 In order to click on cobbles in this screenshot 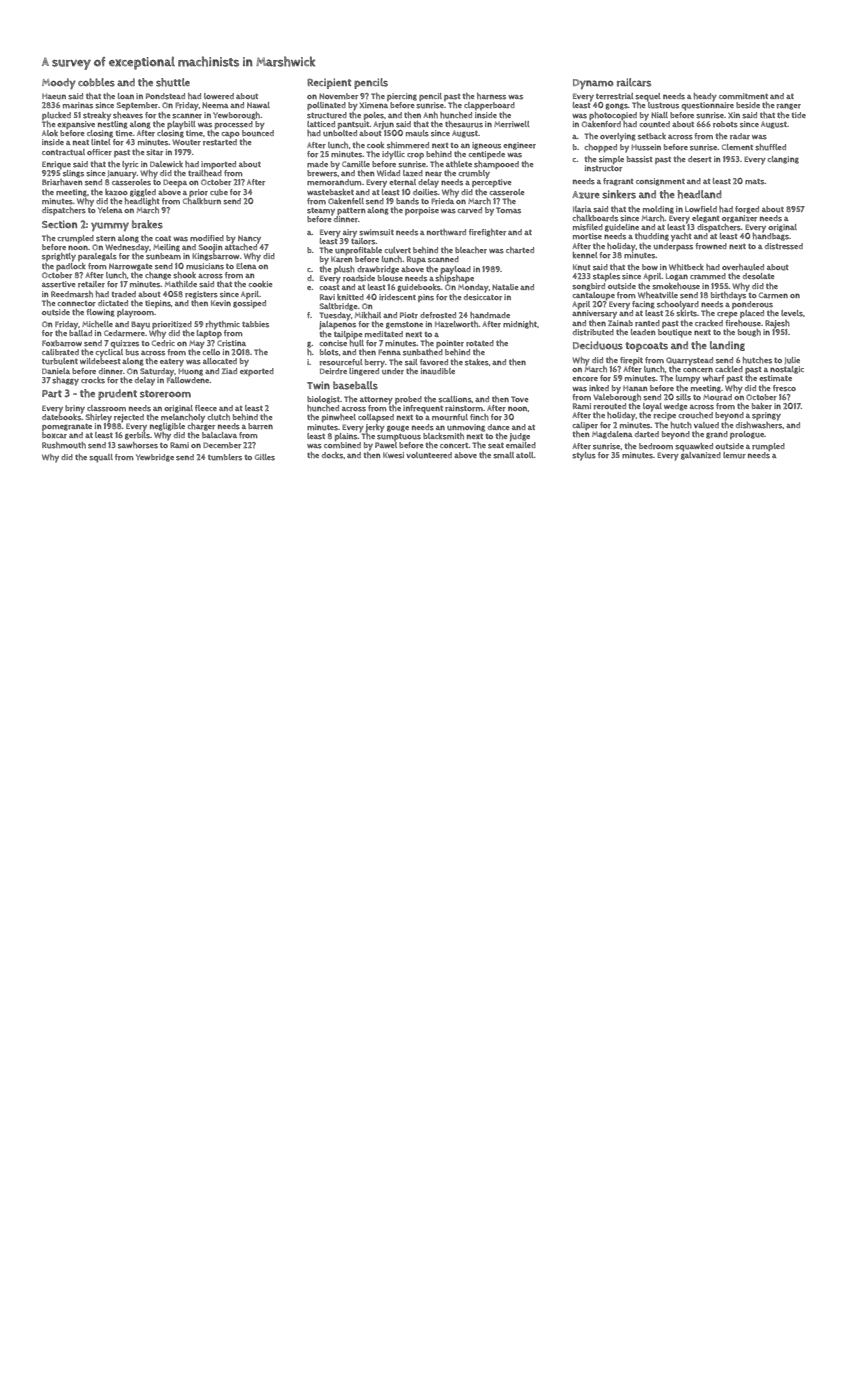, I will do `click(96, 82)`.
